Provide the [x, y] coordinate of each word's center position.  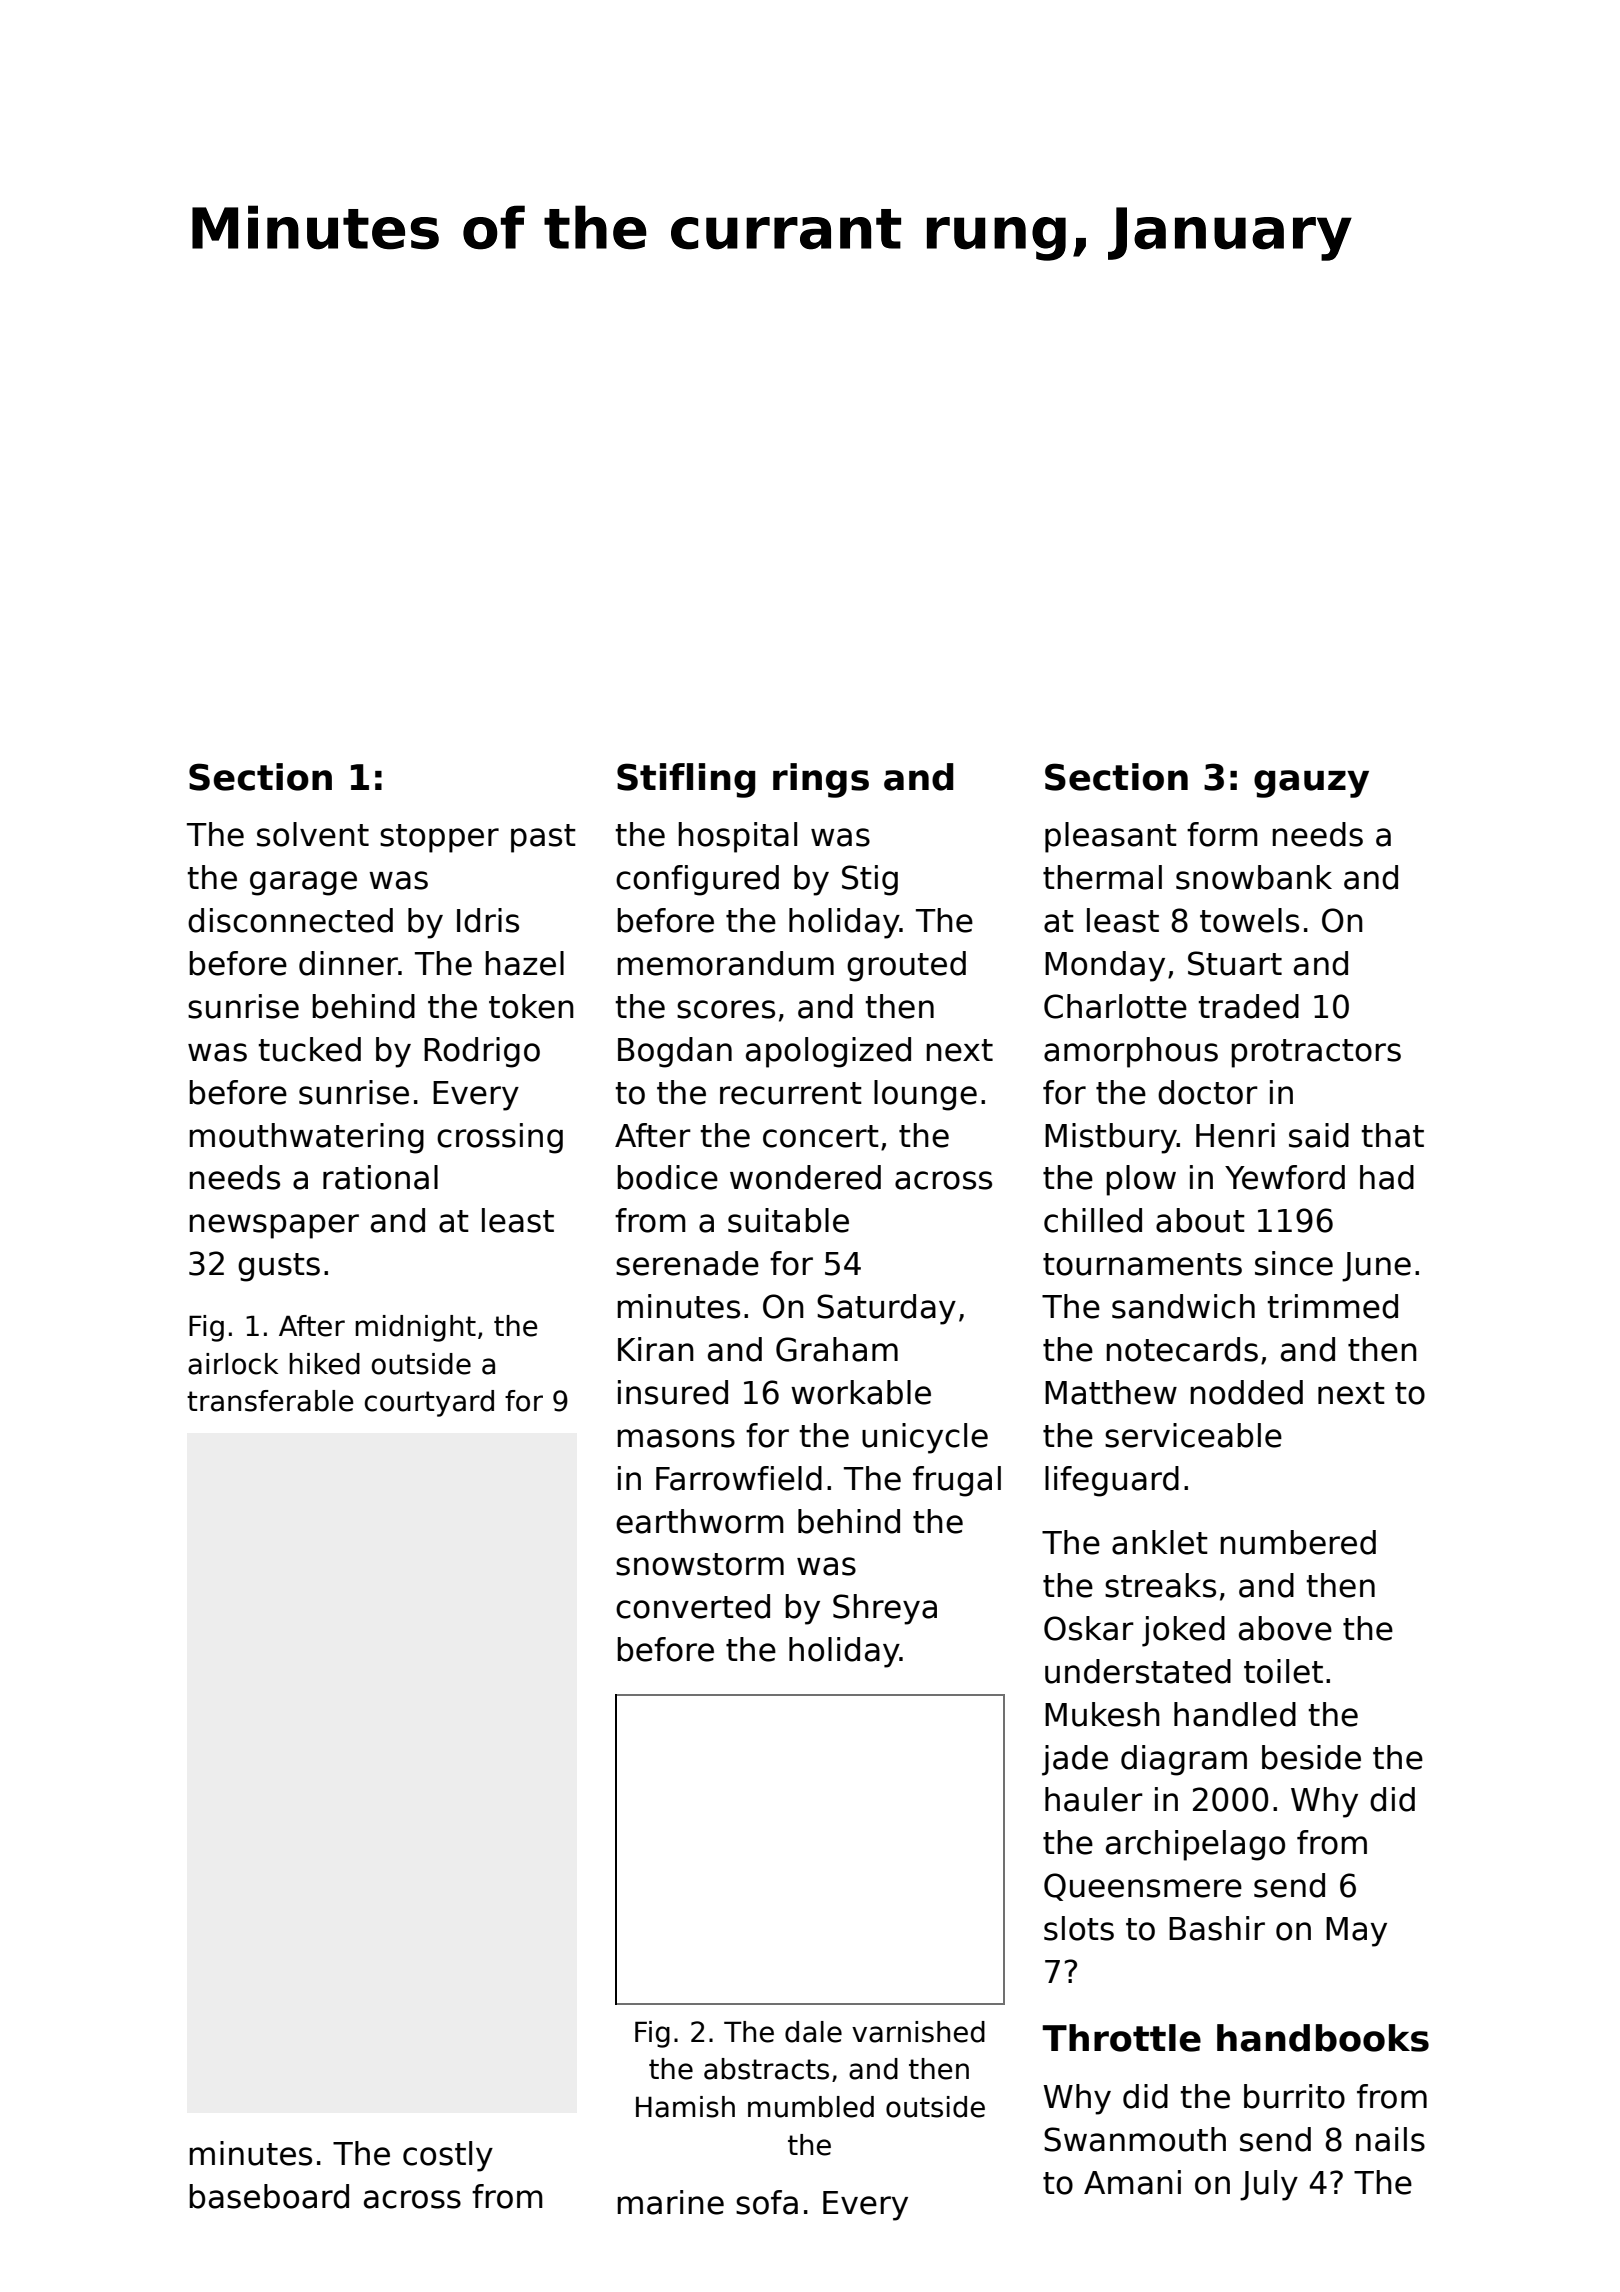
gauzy [1311, 784]
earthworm [700, 1521]
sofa [767, 2202]
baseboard [269, 2196]
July [1269, 2185]
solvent [313, 834]
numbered [1298, 1542]
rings [821, 780]
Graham [837, 1349]
